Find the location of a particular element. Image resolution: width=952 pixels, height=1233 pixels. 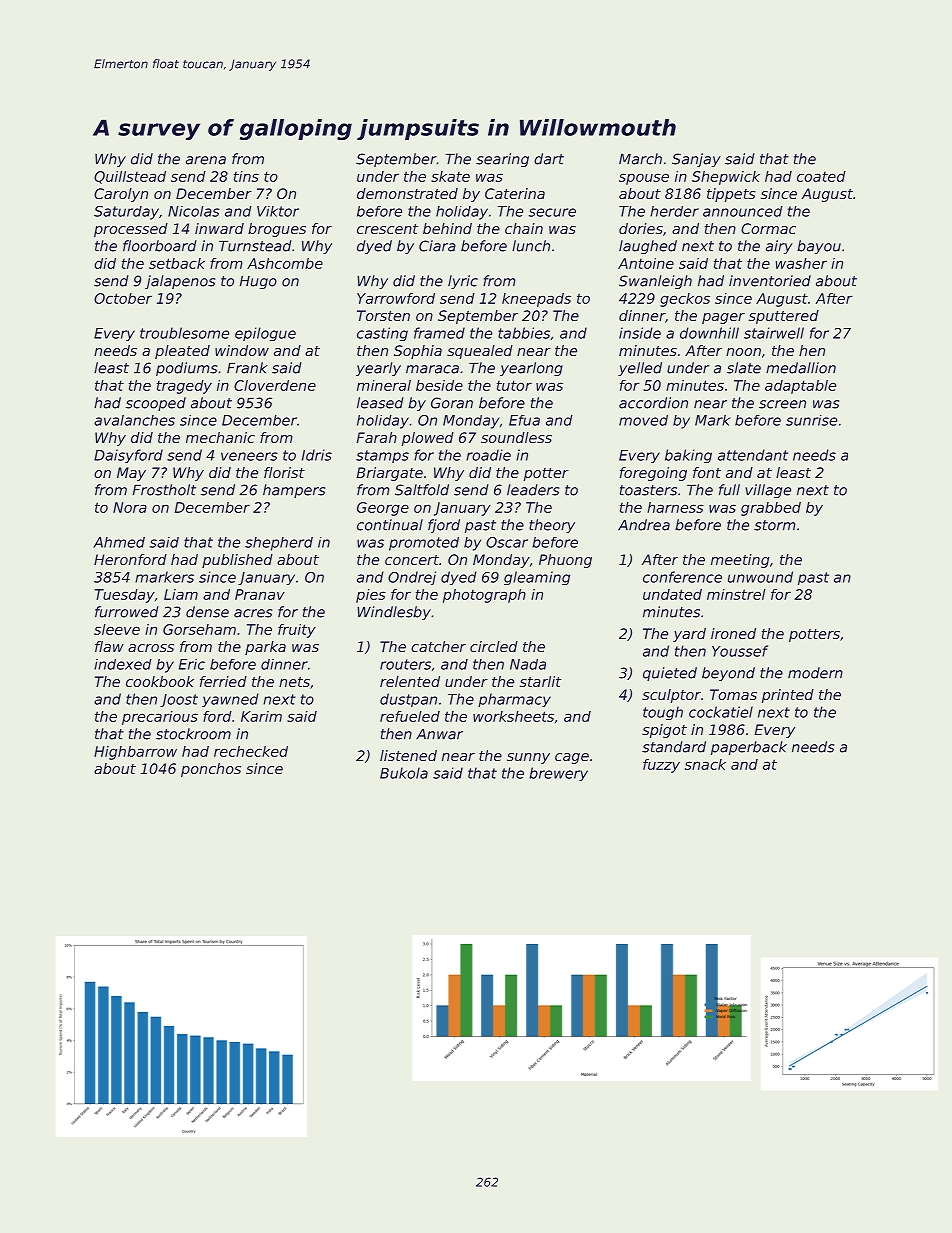

skate is located at coordinates (450, 176).
